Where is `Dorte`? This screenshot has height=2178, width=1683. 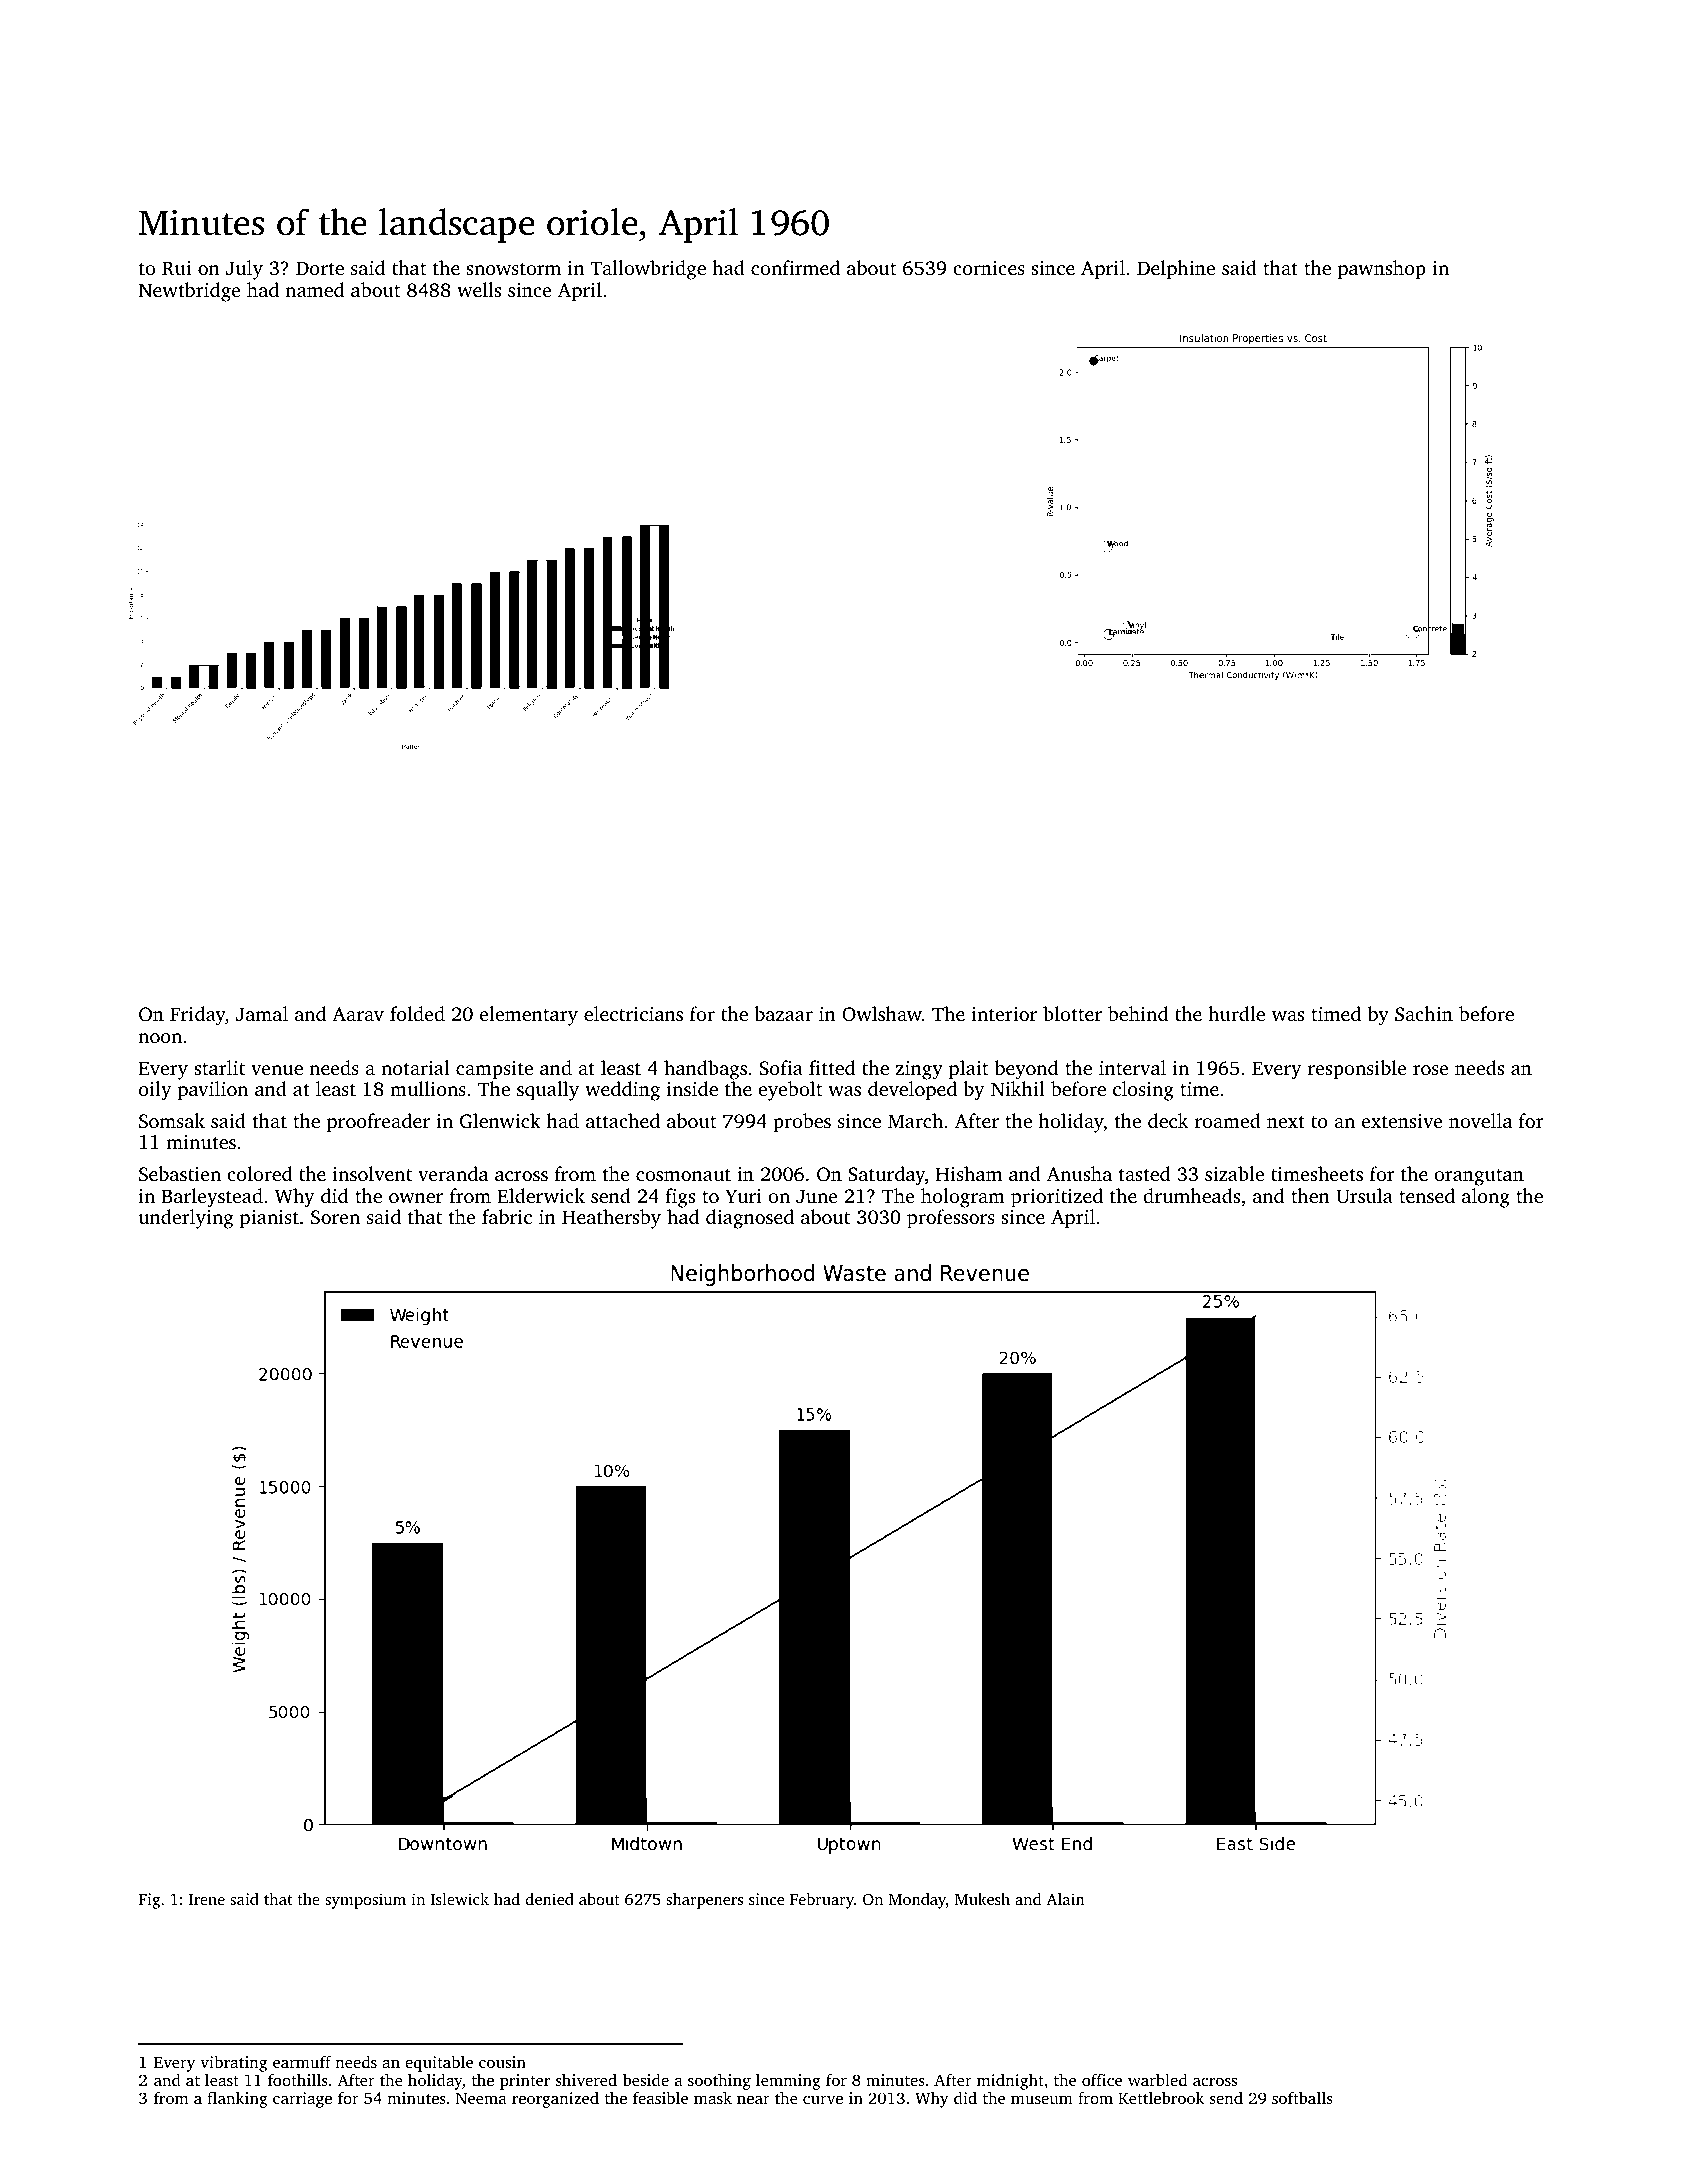 Dorte is located at coordinates (320, 268).
